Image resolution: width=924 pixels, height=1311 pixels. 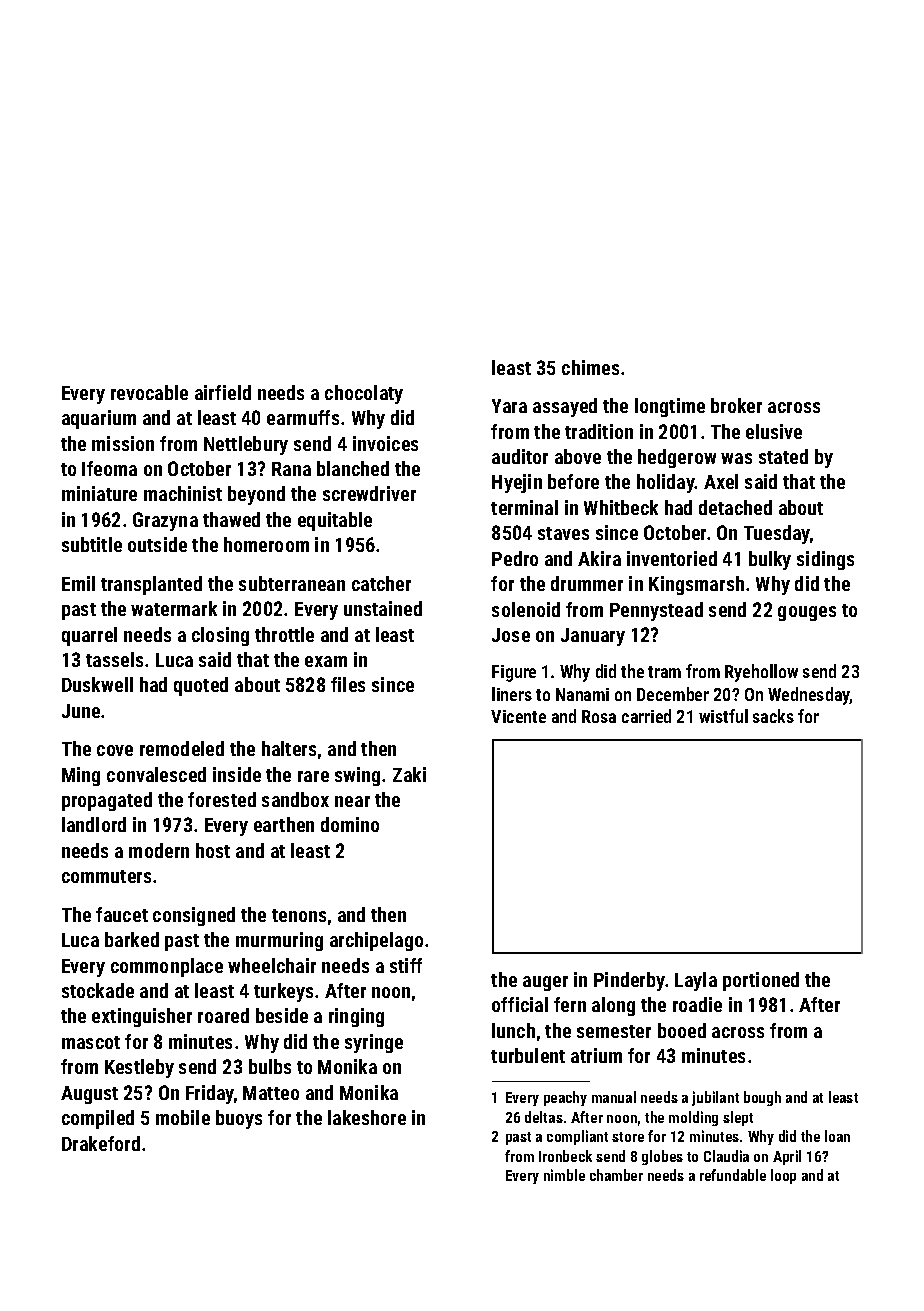 I want to click on revocable, so click(x=149, y=392).
